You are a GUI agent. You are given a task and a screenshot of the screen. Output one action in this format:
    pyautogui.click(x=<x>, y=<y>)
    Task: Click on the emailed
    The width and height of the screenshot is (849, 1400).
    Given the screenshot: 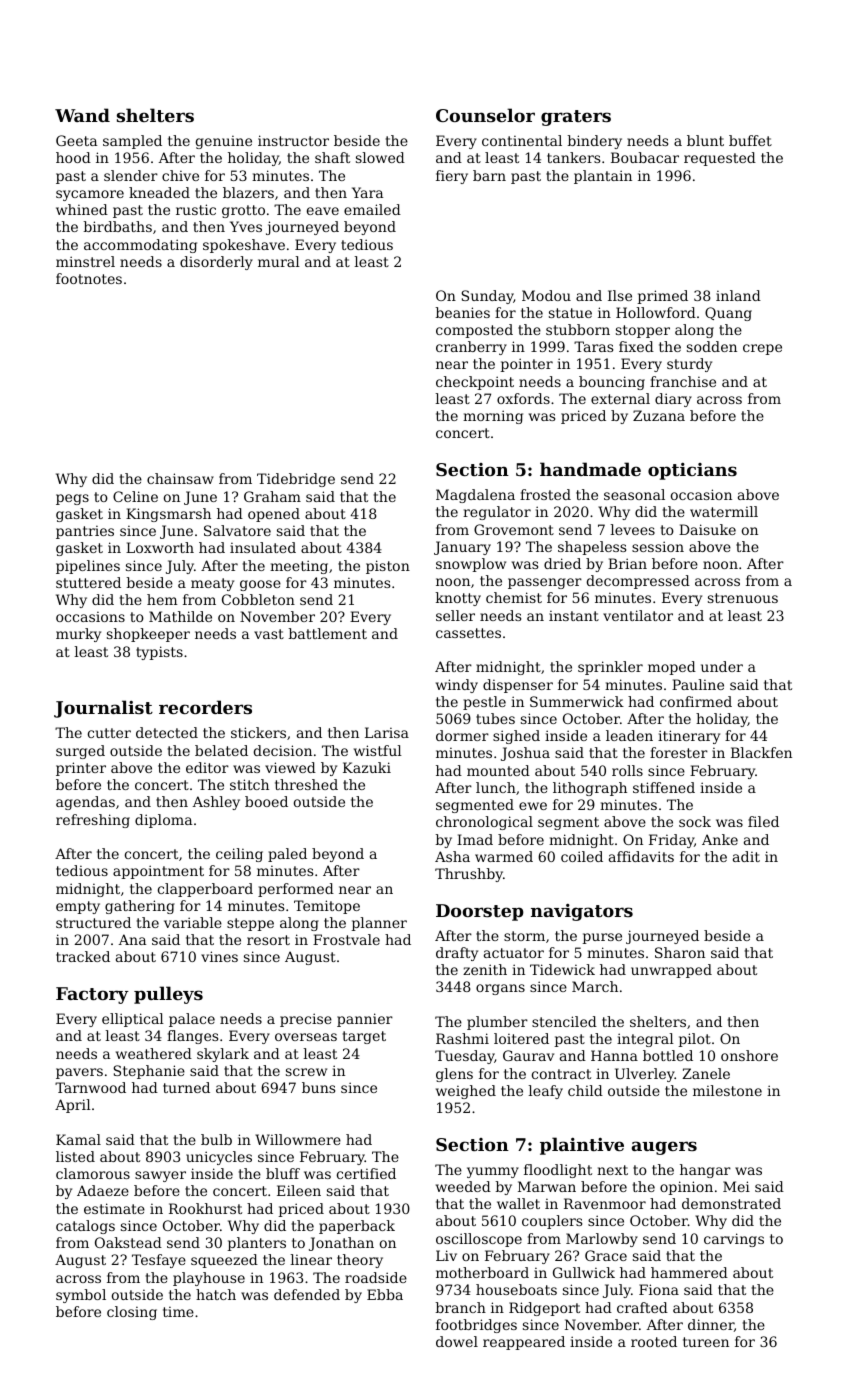 What is the action you would take?
    pyautogui.click(x=372, y=209)
